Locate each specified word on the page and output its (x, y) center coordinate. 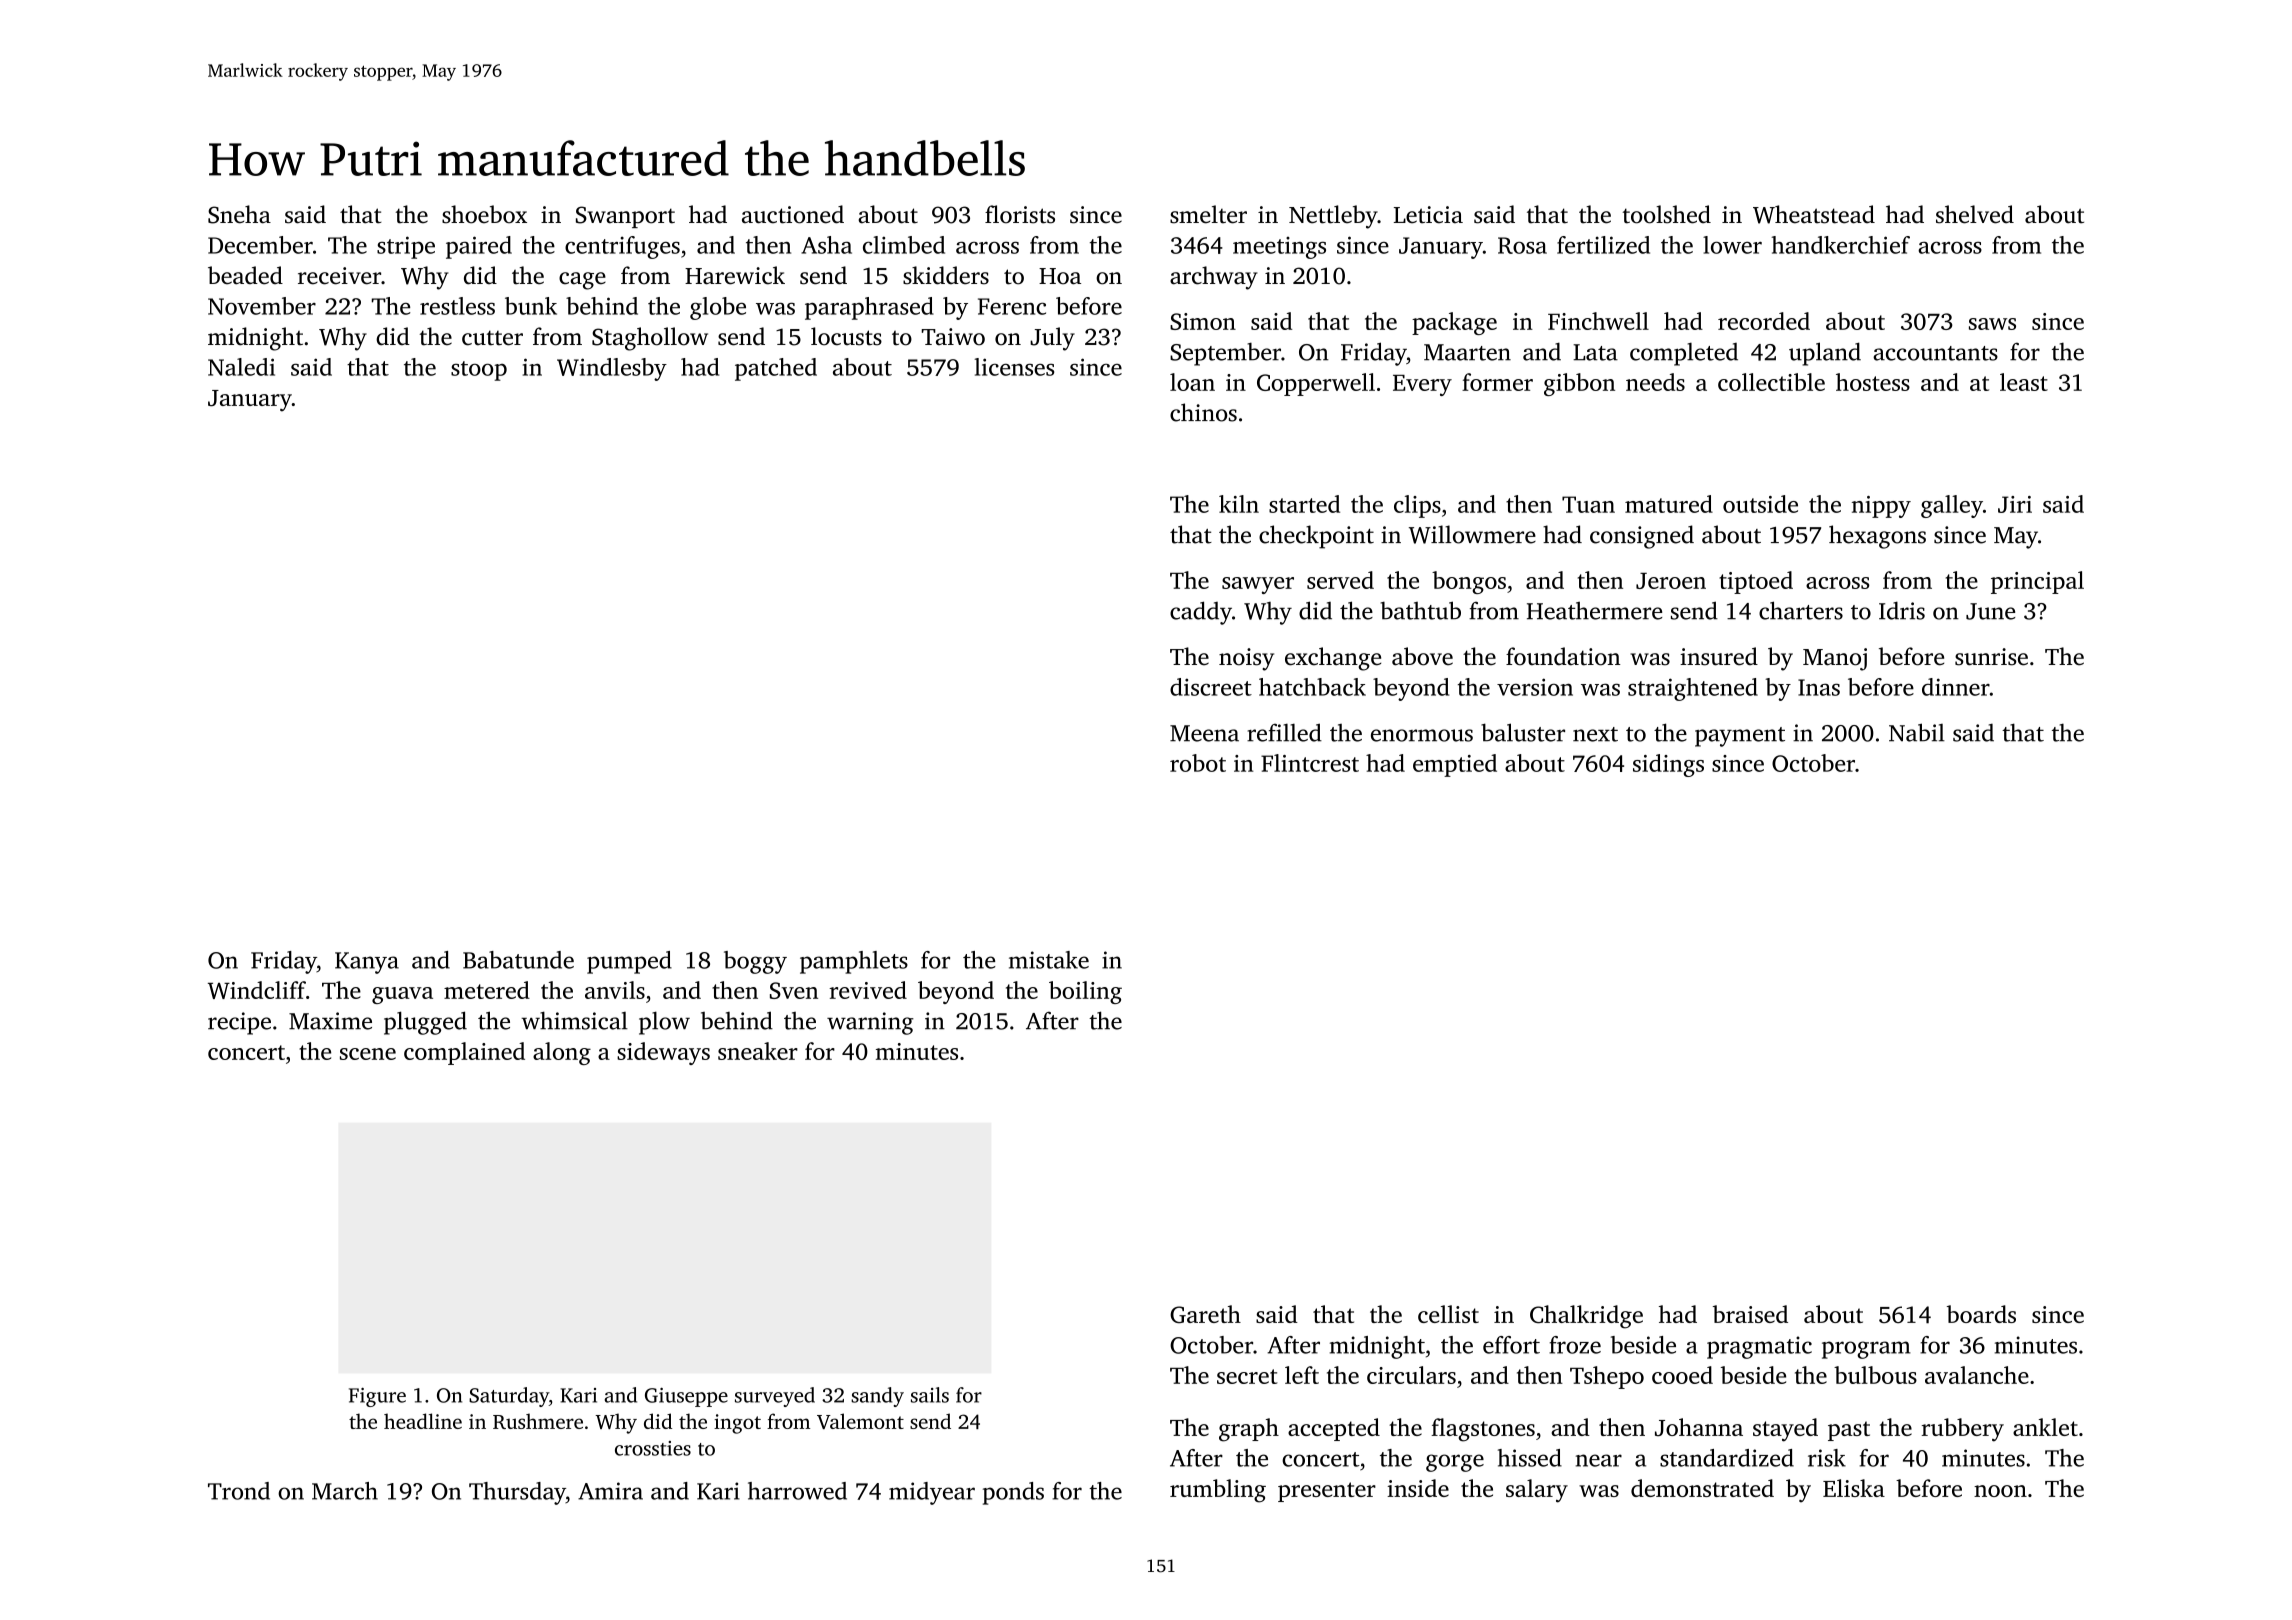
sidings (1668, 765)
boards (1981, 1314)
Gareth (1205, 1314)
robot (1198, 763)
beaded (245, 275)
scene (368, 1054)
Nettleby (1333, 217)
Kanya (367, 963)
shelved (1975, 214)
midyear (932, 1493)
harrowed (797, 1491)
